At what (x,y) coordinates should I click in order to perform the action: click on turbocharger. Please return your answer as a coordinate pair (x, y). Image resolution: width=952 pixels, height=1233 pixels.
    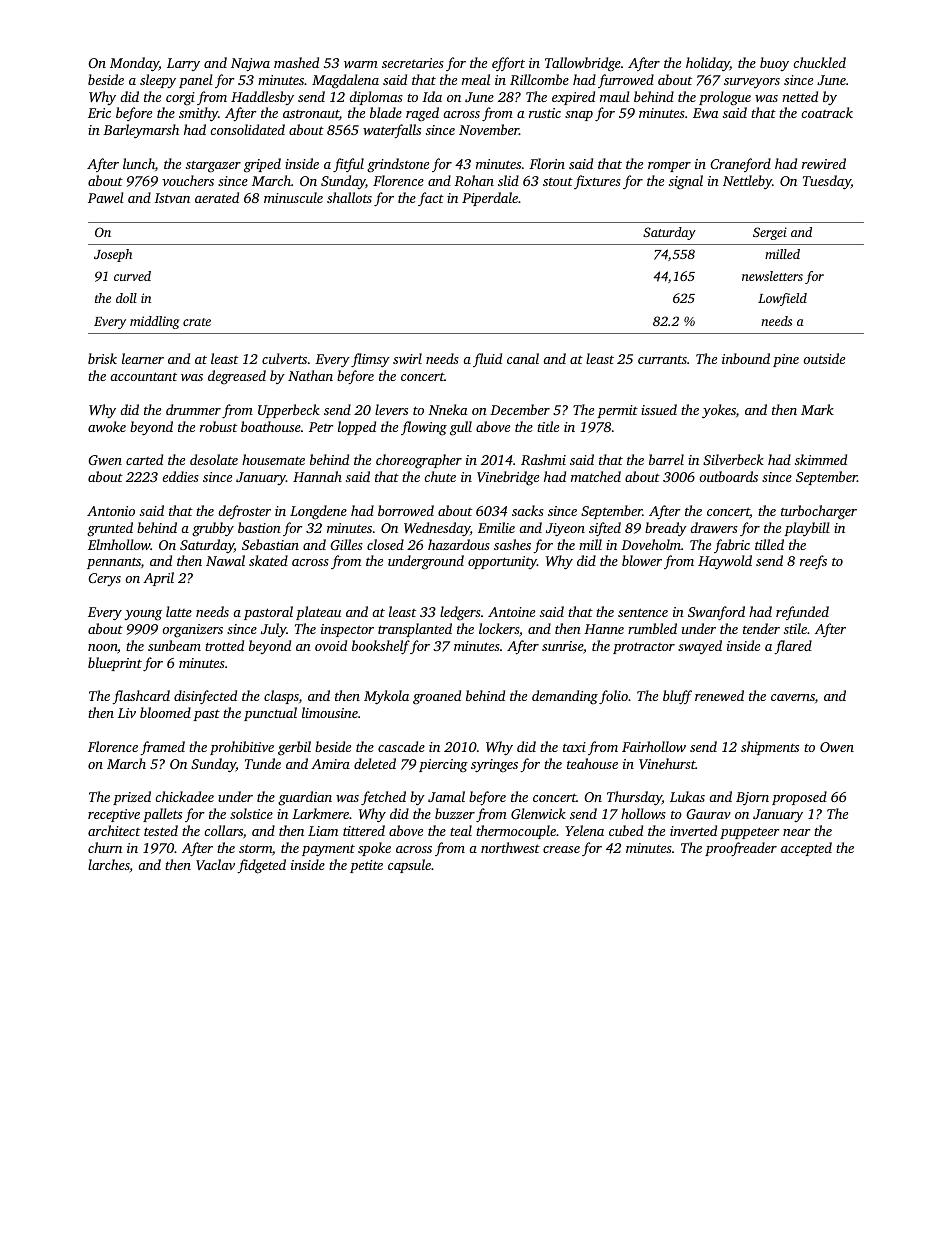
    Looking at the image, I should click on (819, 512).
